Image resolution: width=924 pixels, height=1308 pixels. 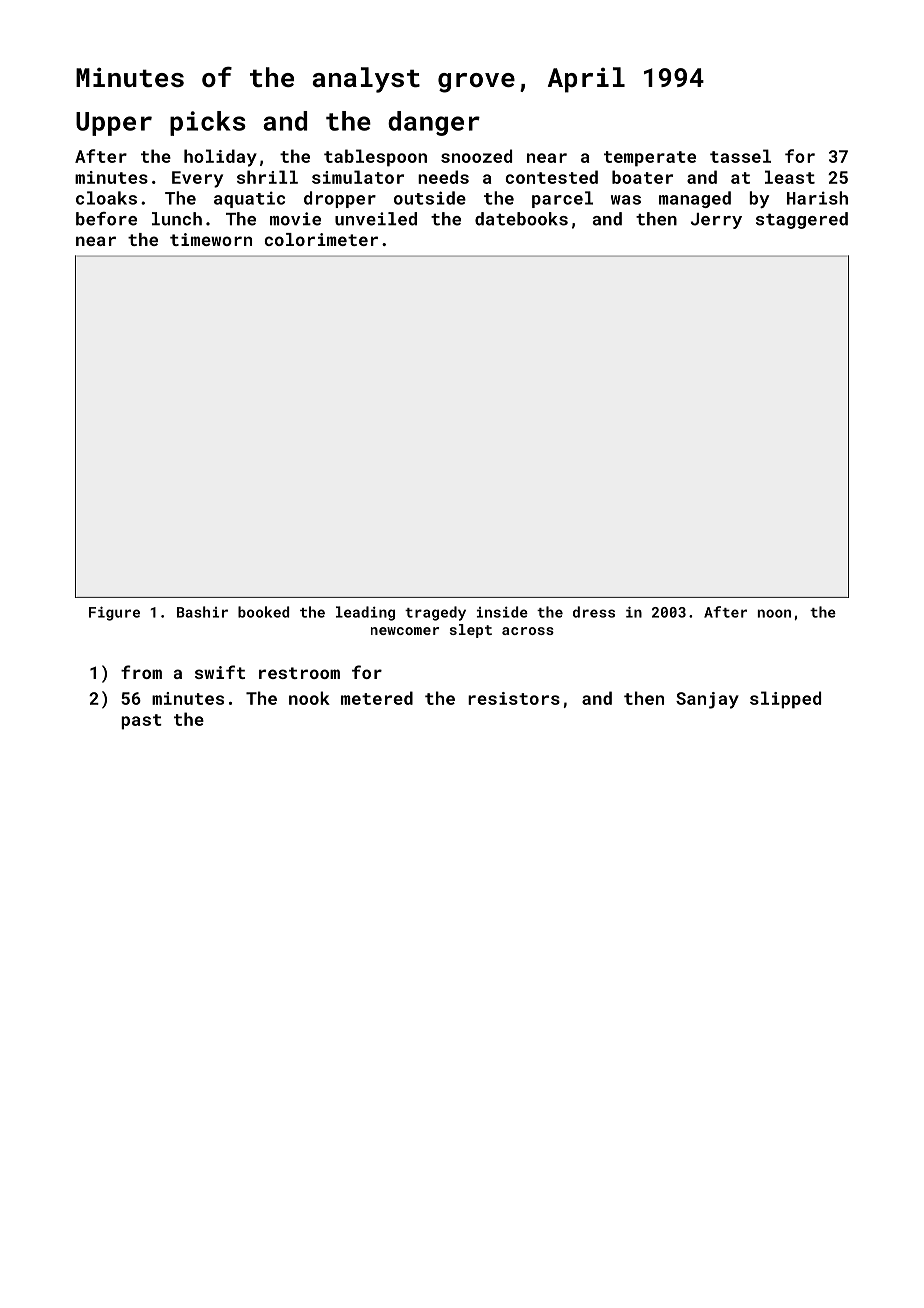 I want to click on slipped, so click(x=785, y=700).
